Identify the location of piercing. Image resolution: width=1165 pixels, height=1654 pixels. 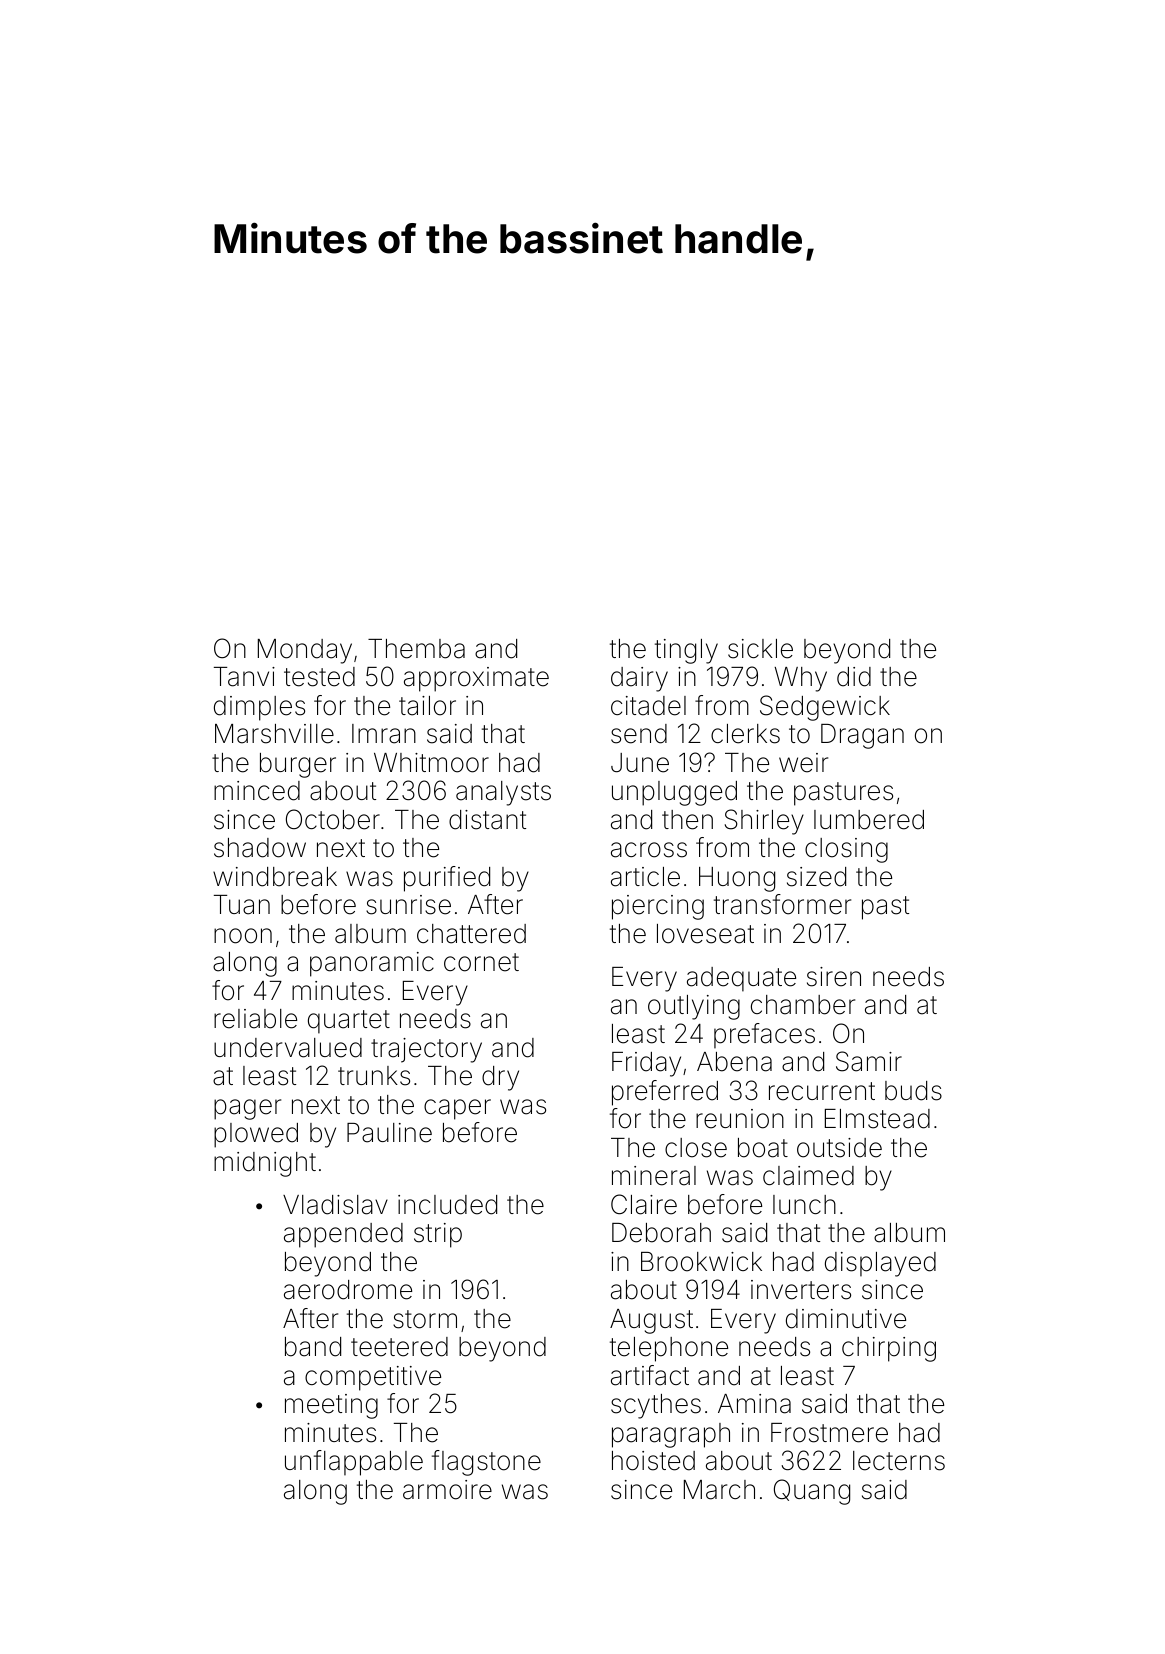
(658, 907).
